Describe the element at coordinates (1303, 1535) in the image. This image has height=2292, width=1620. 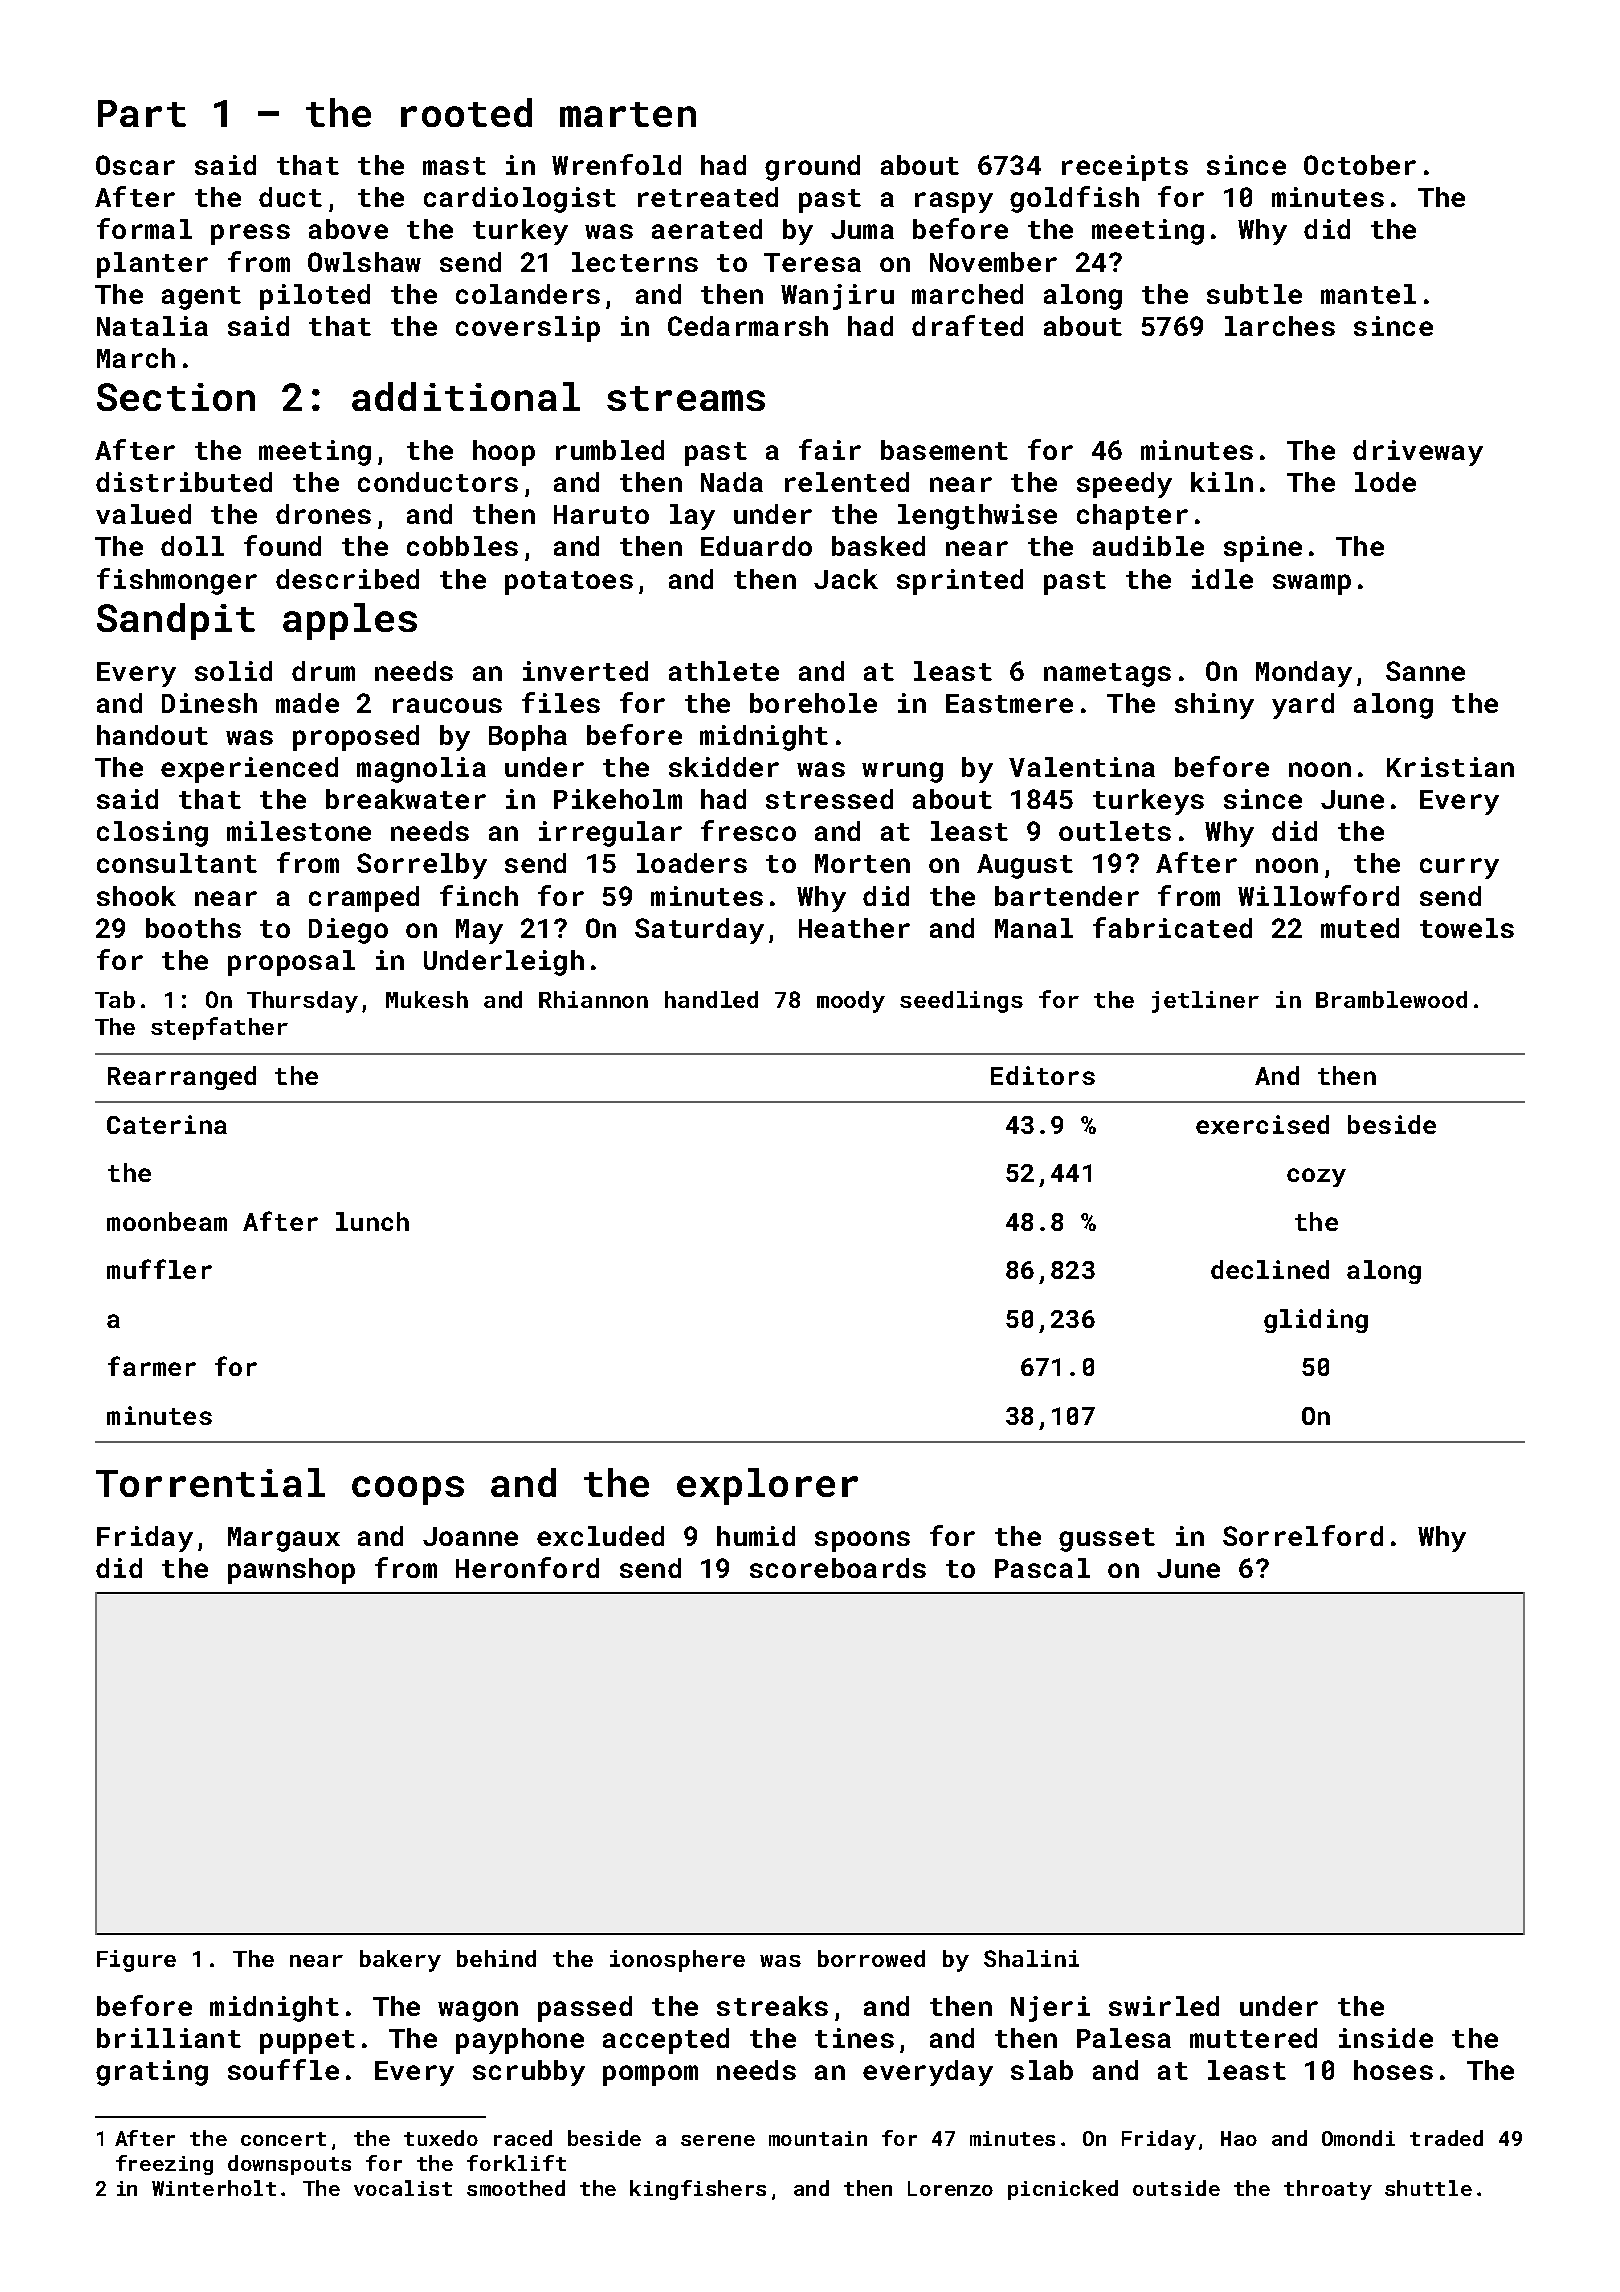
I see `Sorrelford` at that location.
